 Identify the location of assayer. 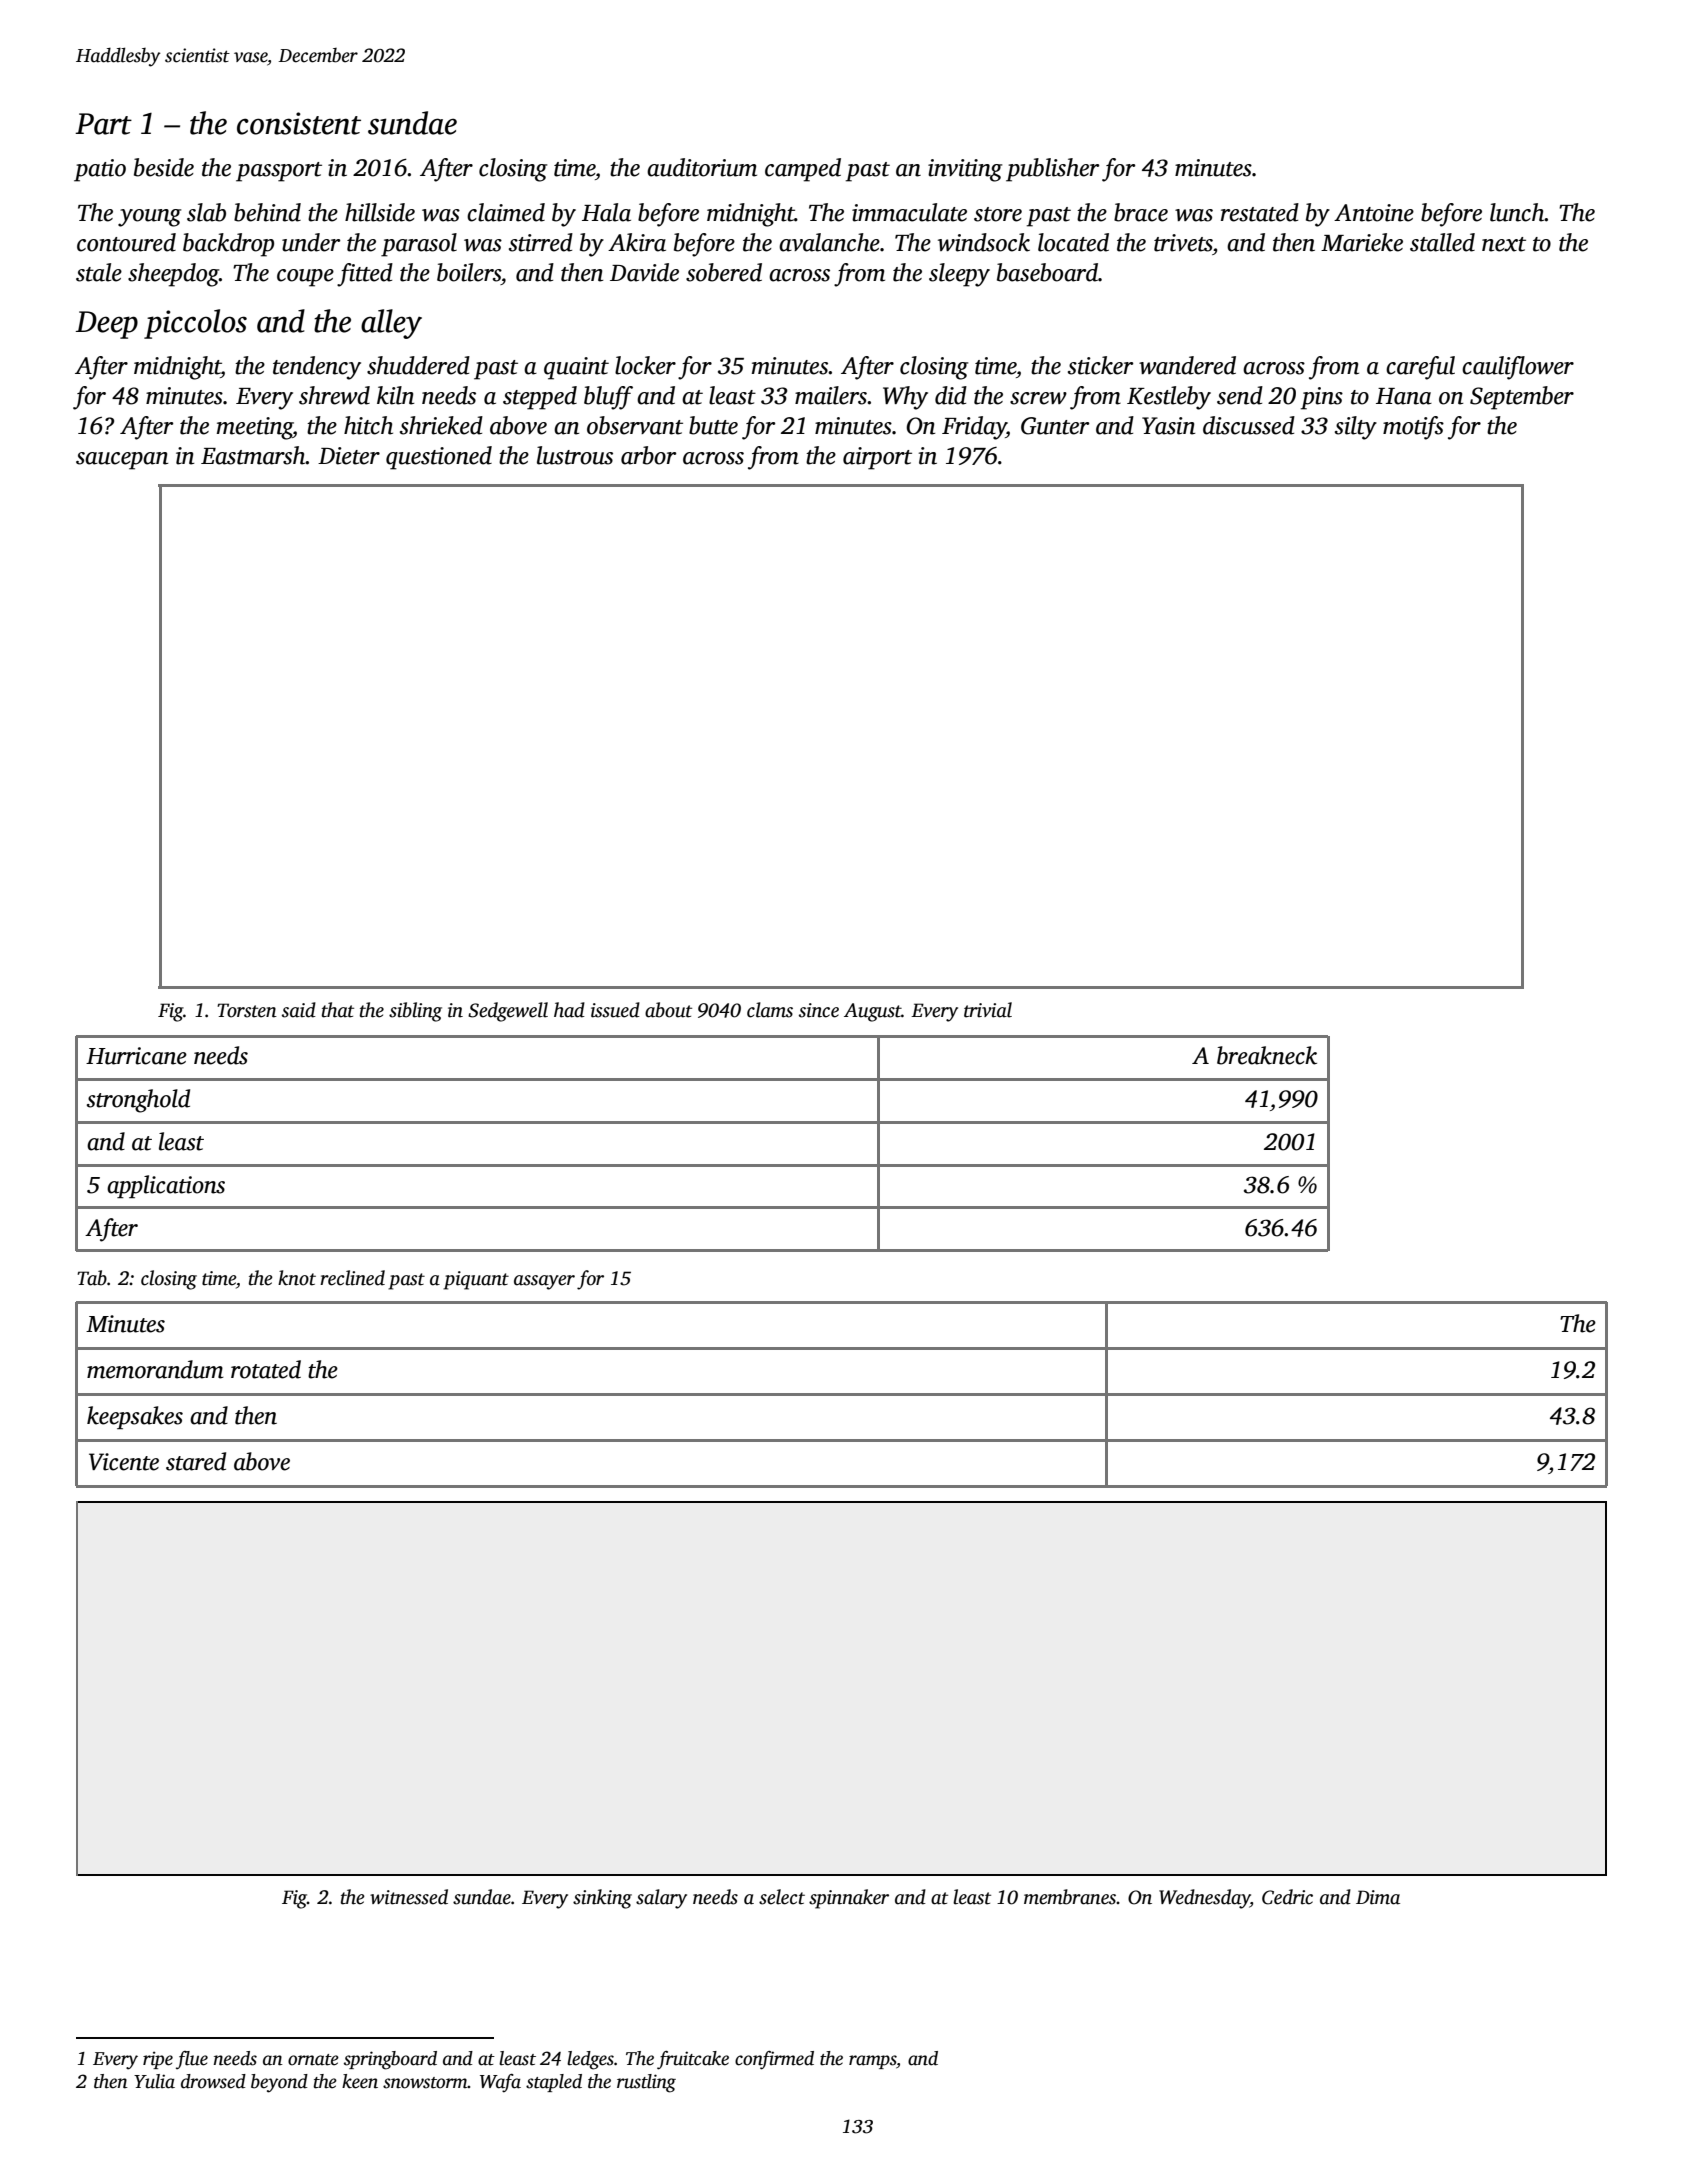
(544, 1282).
